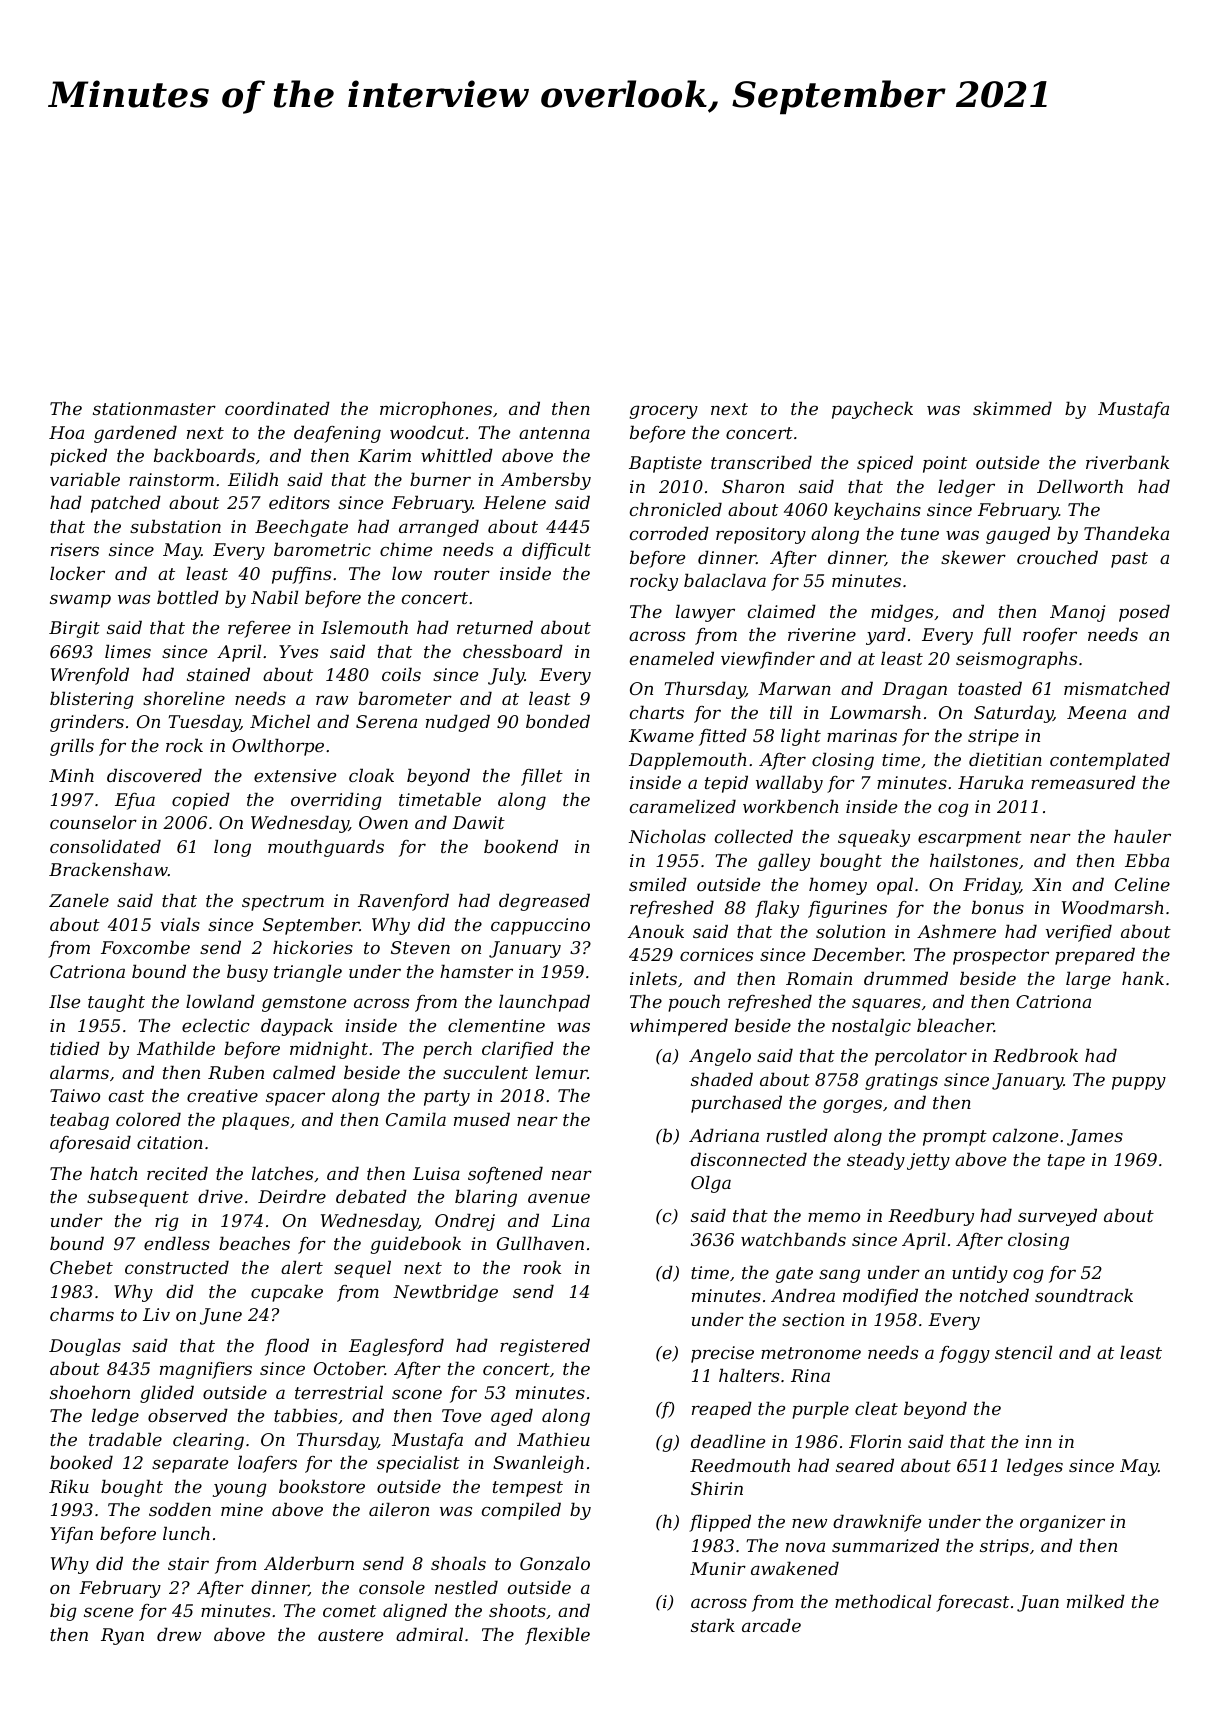 This page has width=1220, height=1726. What do you see at coordinates (122, 1636) in the page?
I see `Ryan` at bounding box center [122, 1636].
